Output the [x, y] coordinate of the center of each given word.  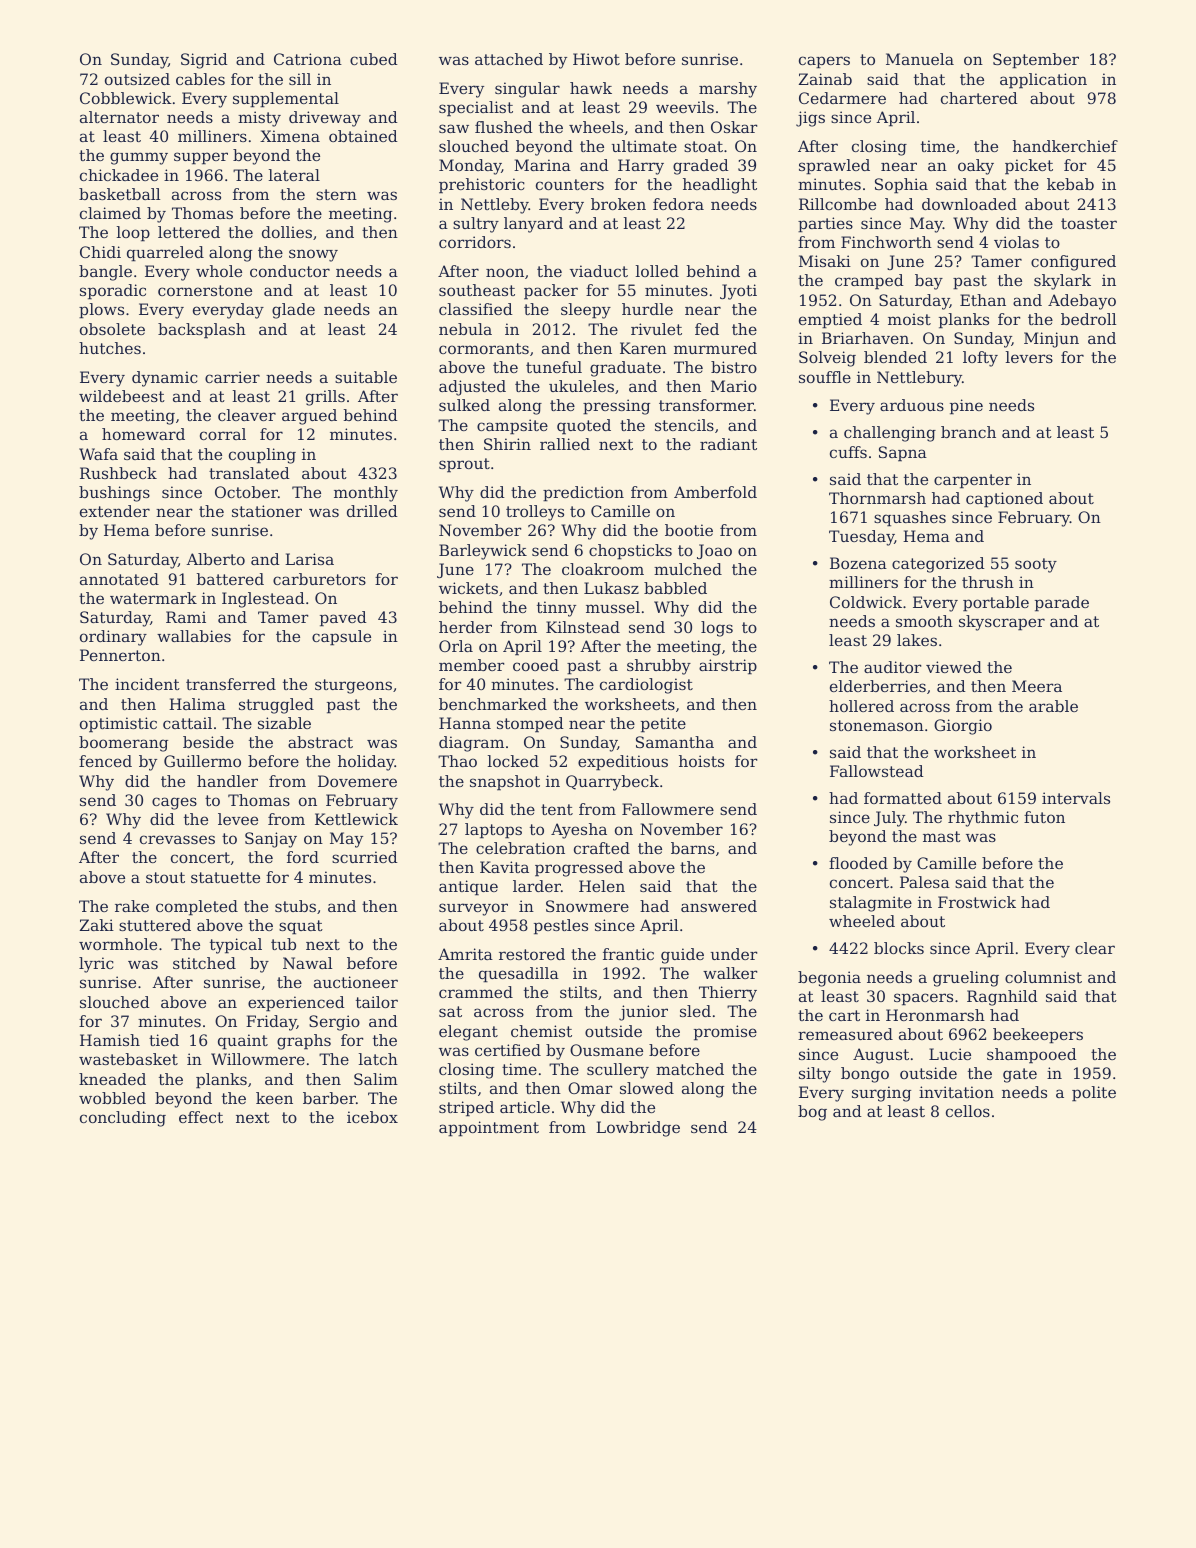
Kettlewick [356, 819]
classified [476, 309]
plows [101, 311]
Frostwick [977, 902]
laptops [493, 831]
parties [825, 225]
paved [343, 619]
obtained [363, 136]
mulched [688, 569]
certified [508, 1050]
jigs [810, 119]
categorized [938, 565]
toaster [1089, 223]
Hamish [110, 1040]
